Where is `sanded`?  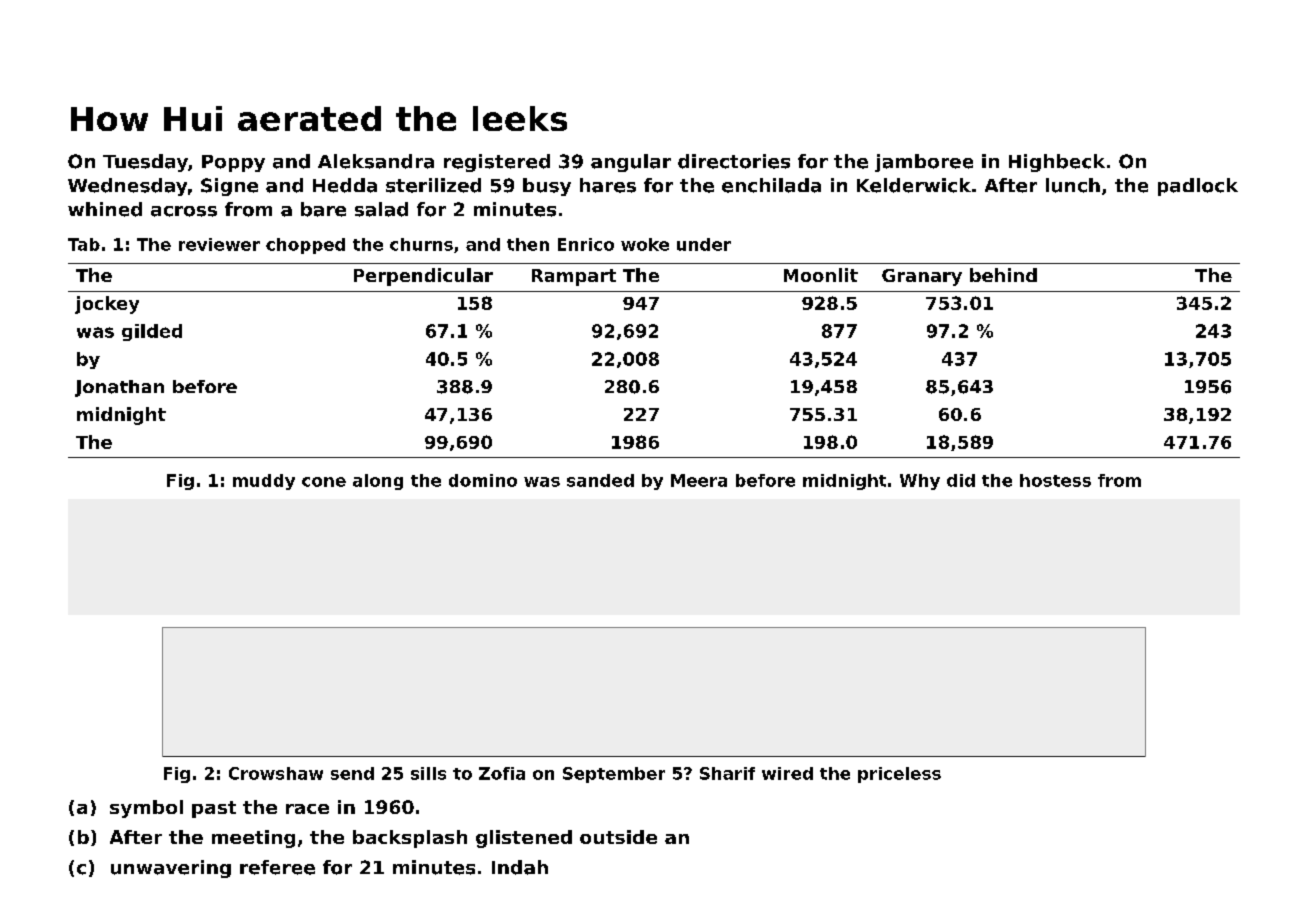
sanded is located at coordinates (600, 480).
